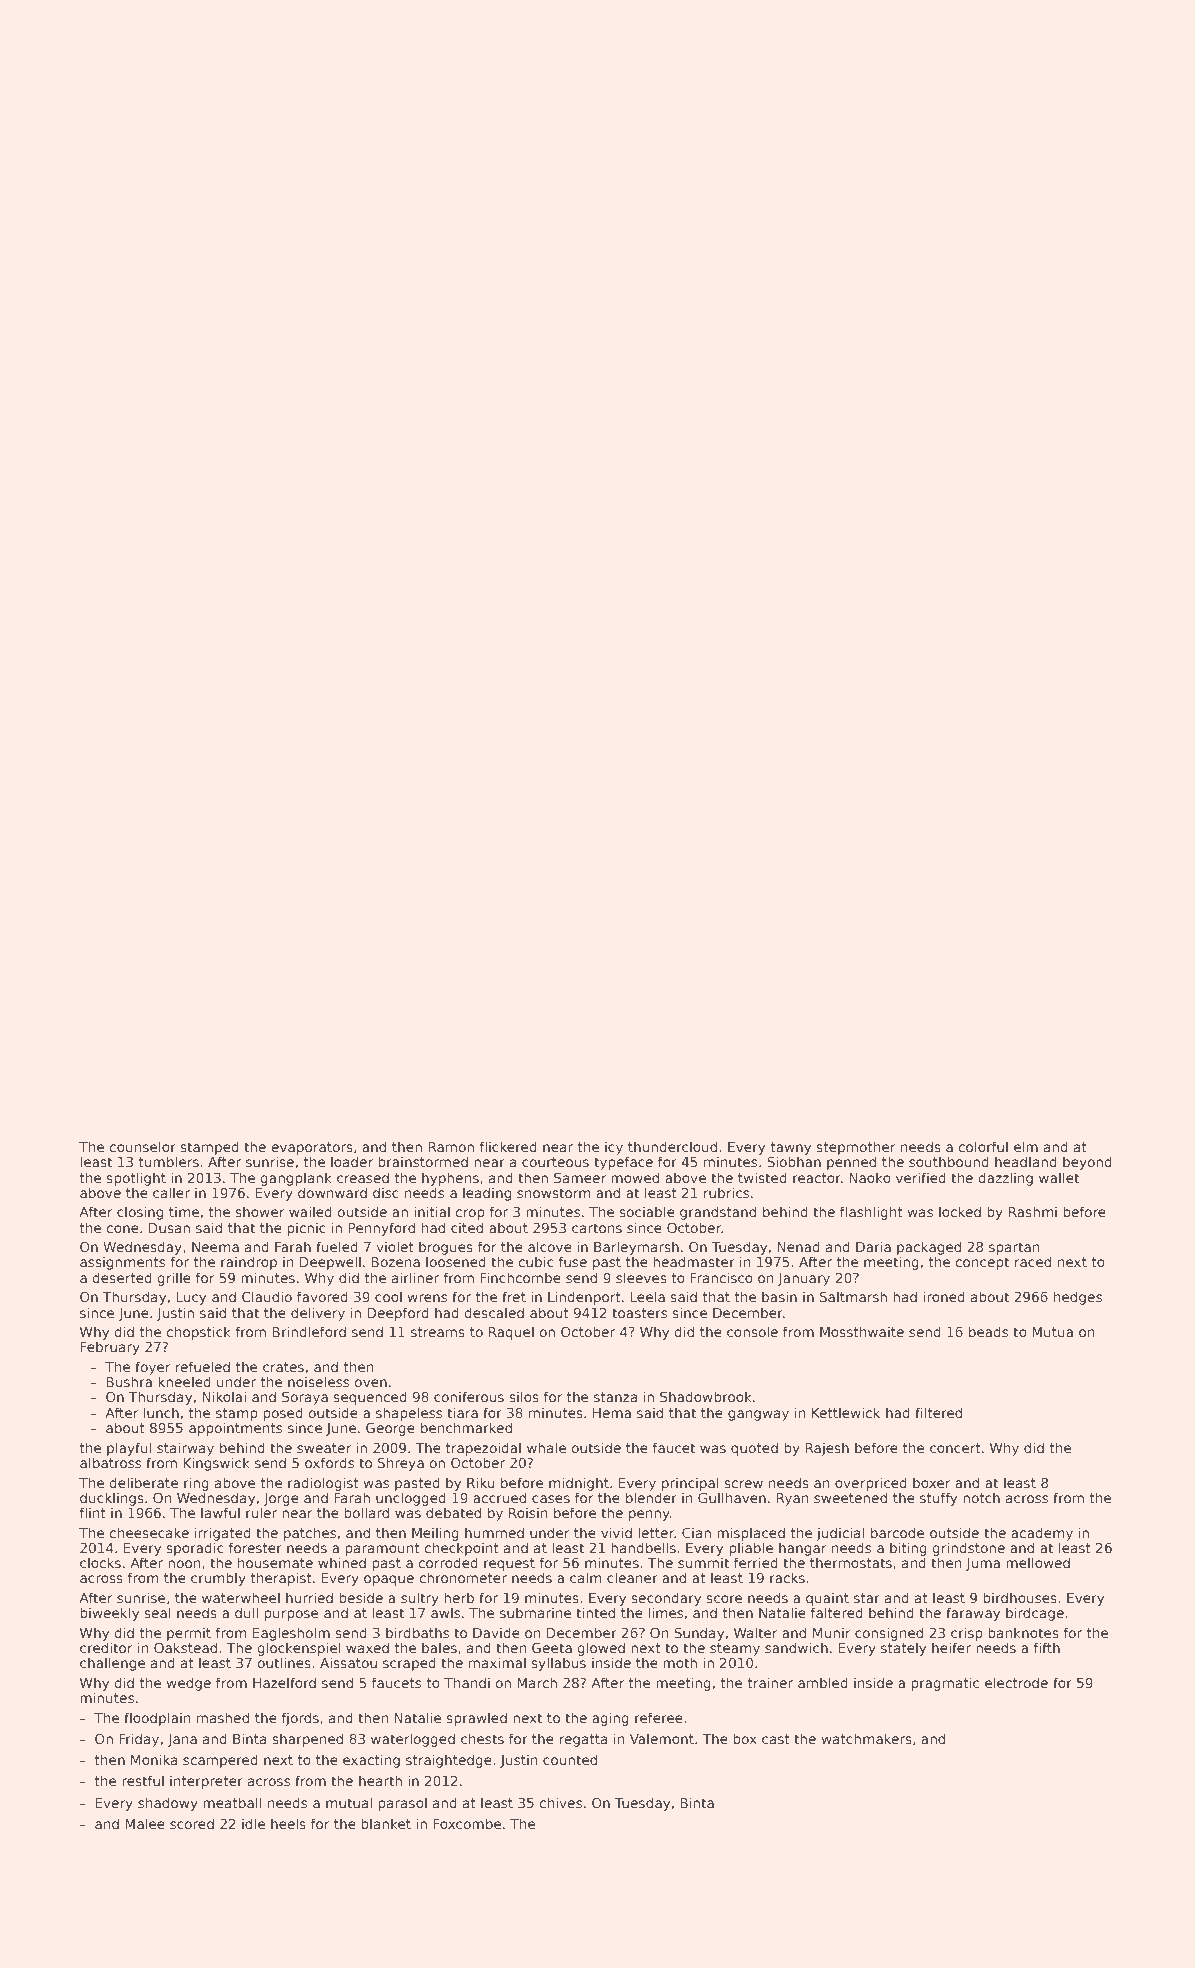 This screenshot has height=1968, width=1195. Describe the element at coordinates (554, 1193) in the screenshot. I see `snowstorm` at that location.
